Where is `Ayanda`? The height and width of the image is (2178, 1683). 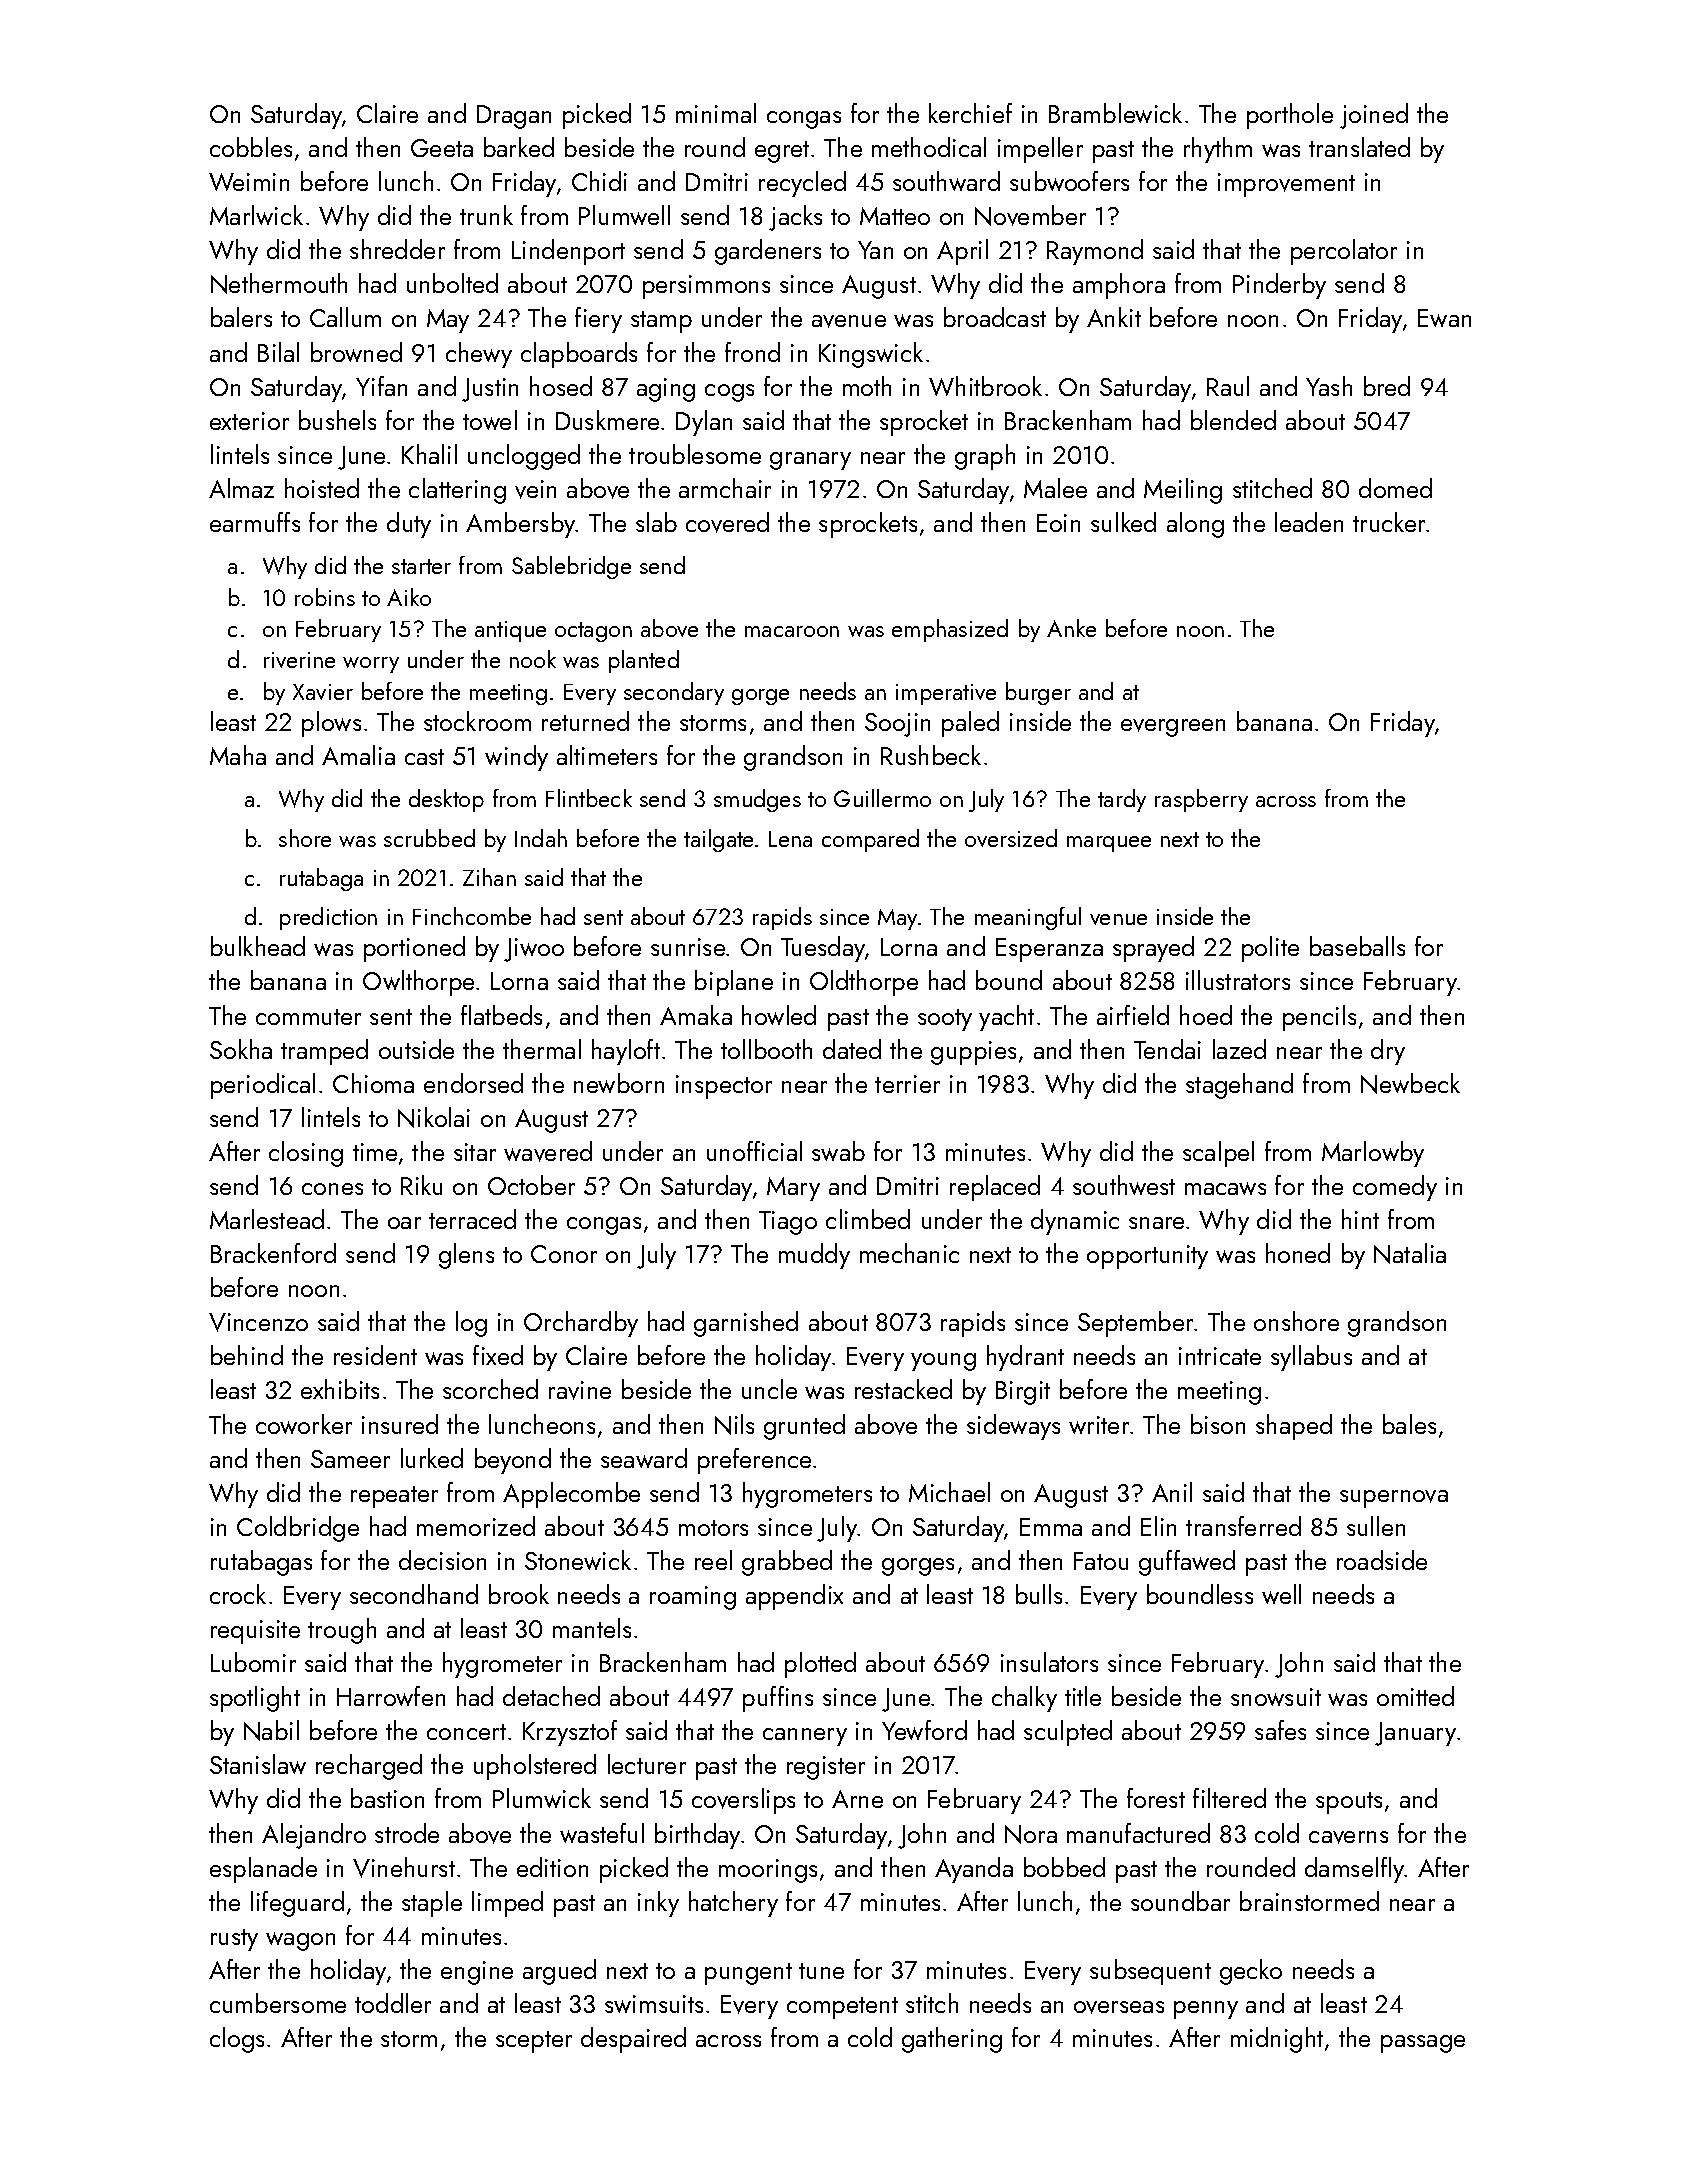 Ayanda is located at coordinates (974, 1870).
